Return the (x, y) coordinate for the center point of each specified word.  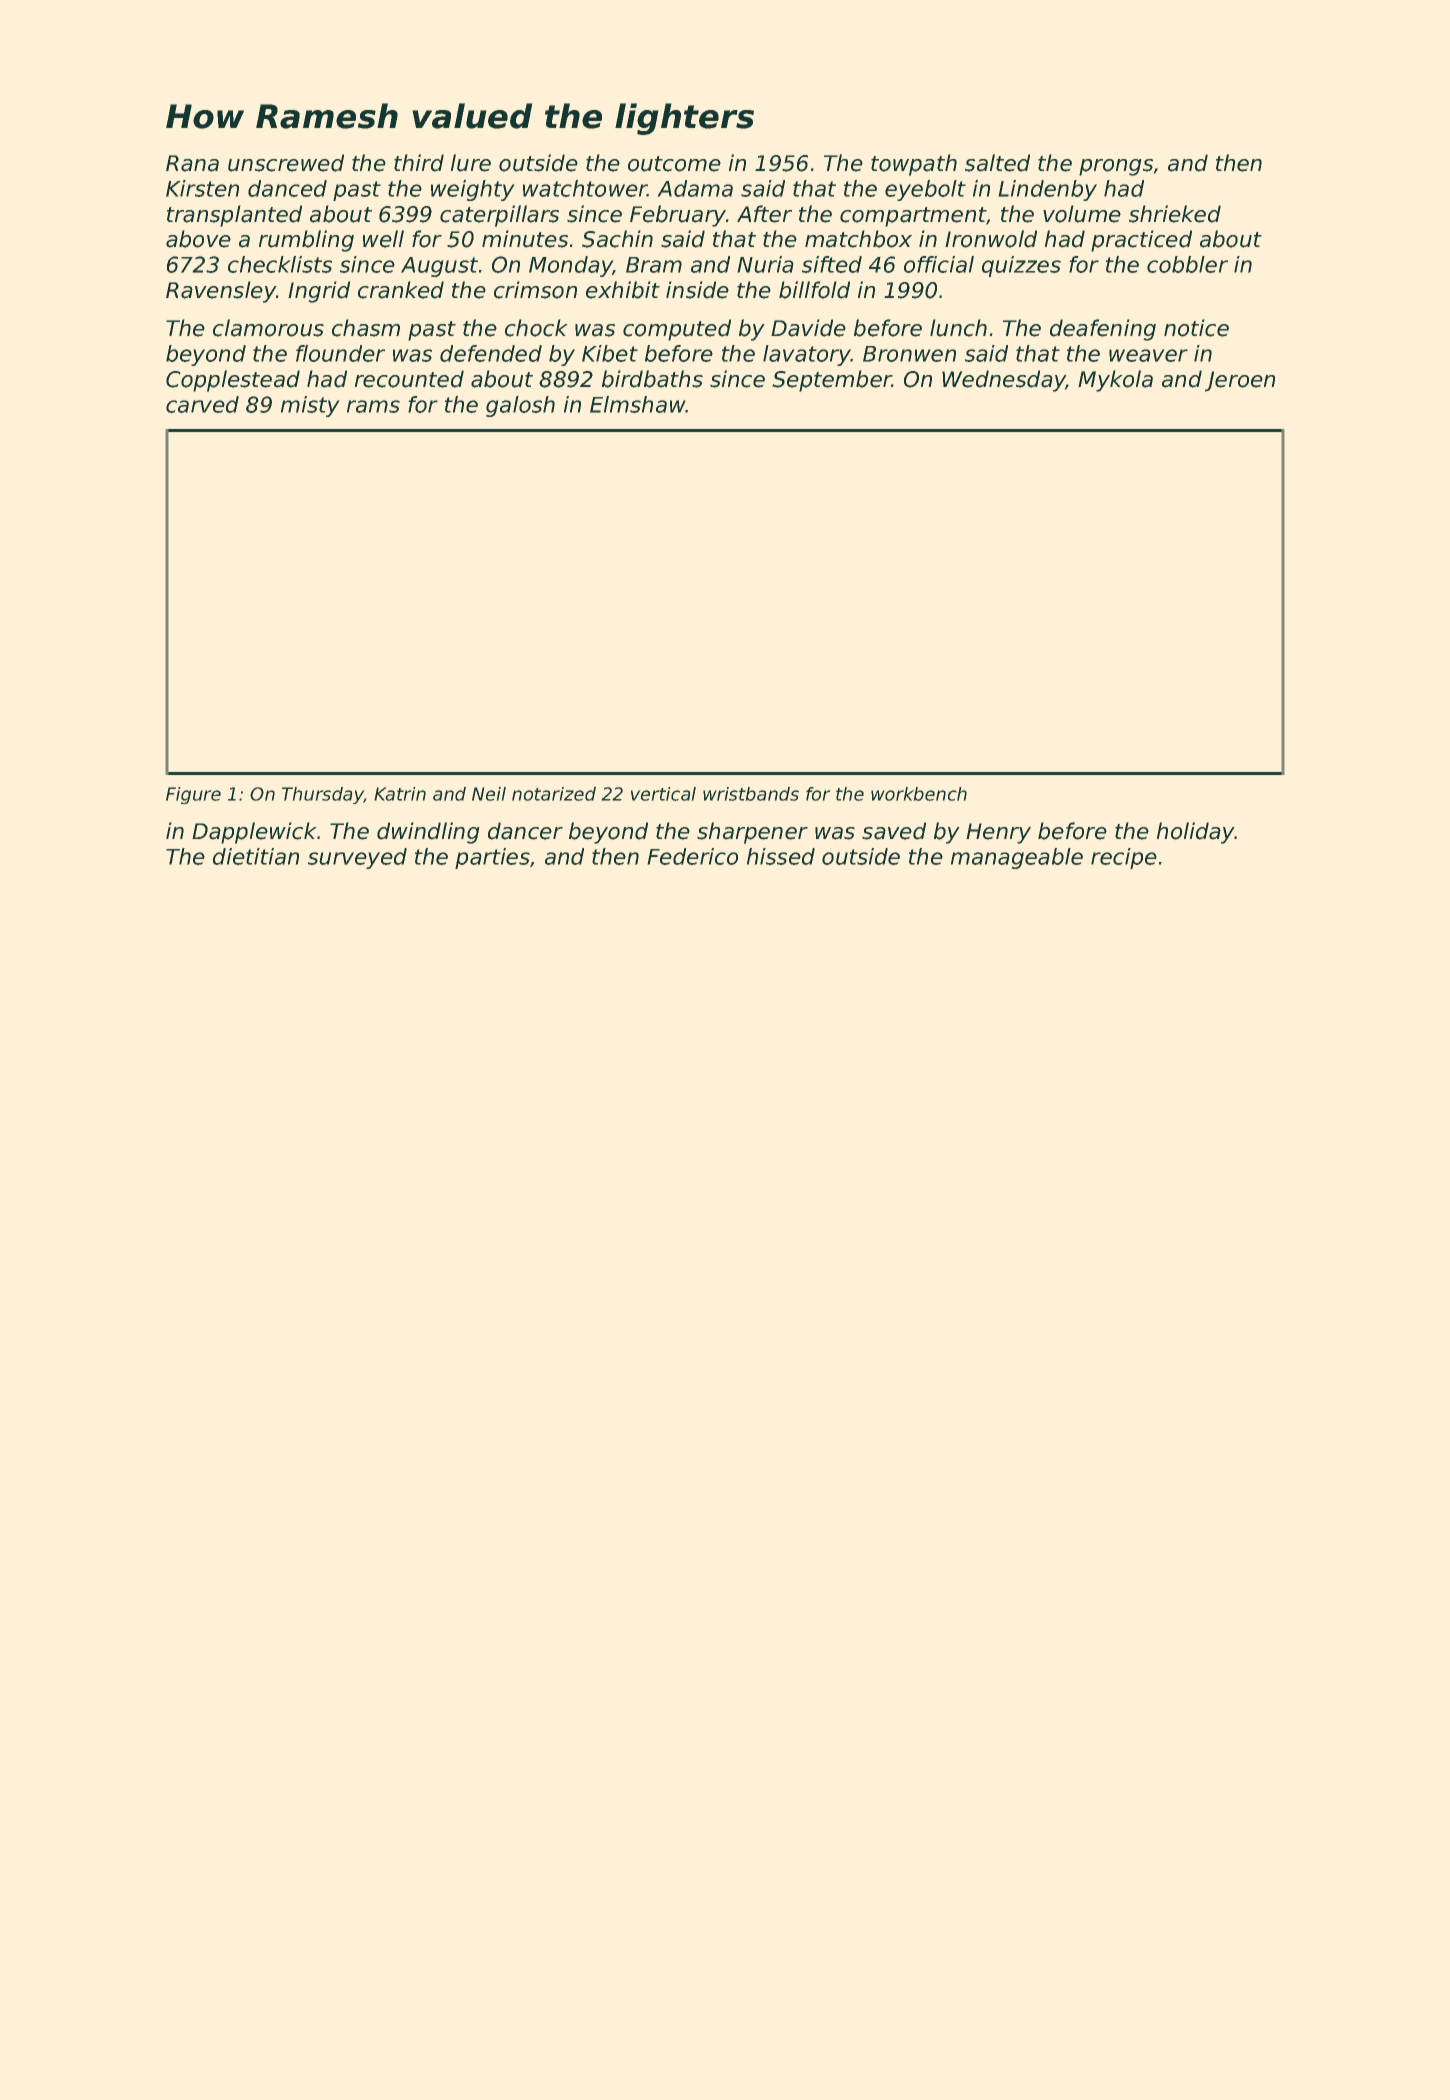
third (419, 163)
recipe (1124, 858)
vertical (663, 794)
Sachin (617, 239)
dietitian (256, 856)
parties (492, 858)
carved (202, 404)
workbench (919, 794)
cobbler (1187, 264)
